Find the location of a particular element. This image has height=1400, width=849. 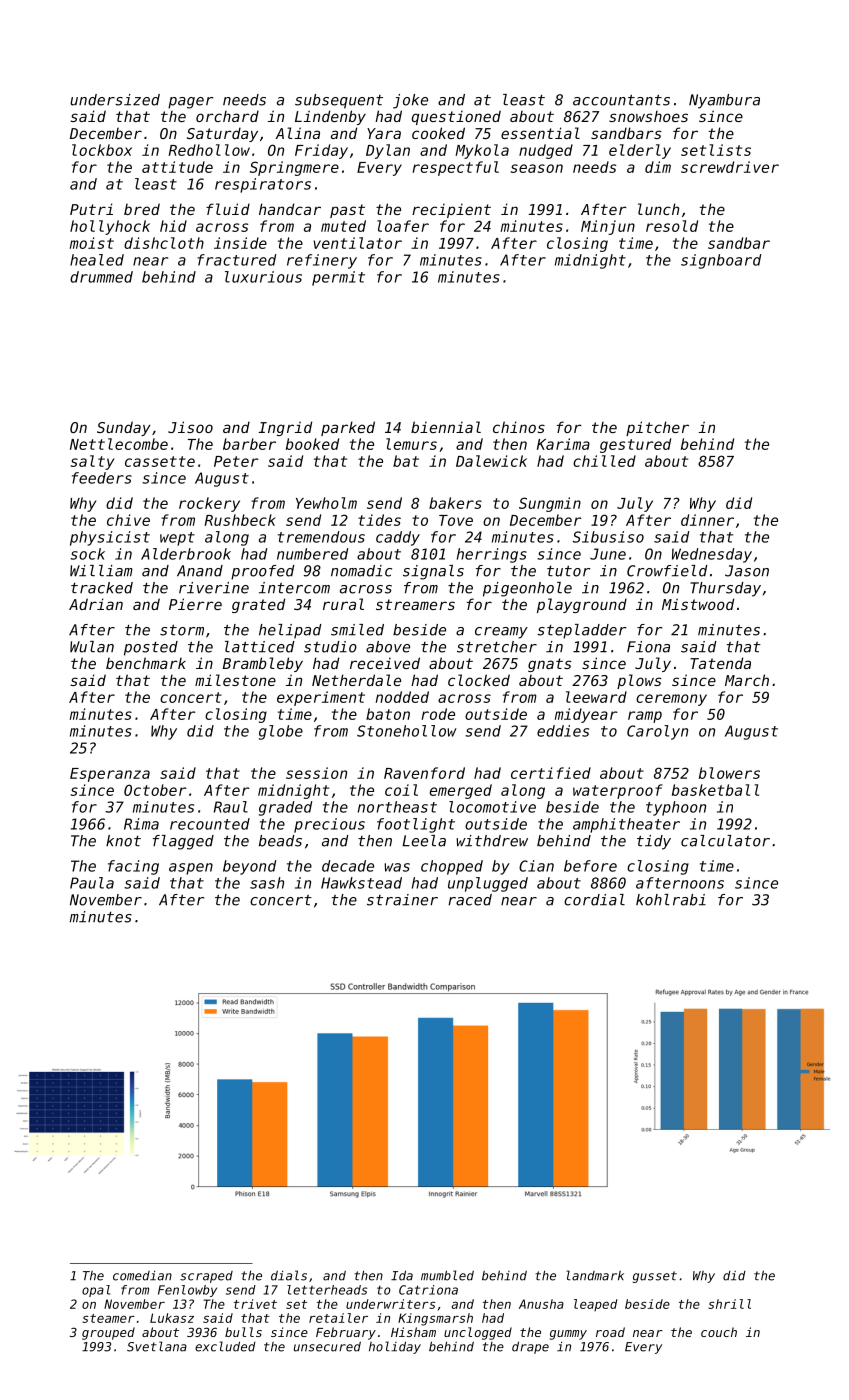

attitude is located at coordinates (177, 167).
